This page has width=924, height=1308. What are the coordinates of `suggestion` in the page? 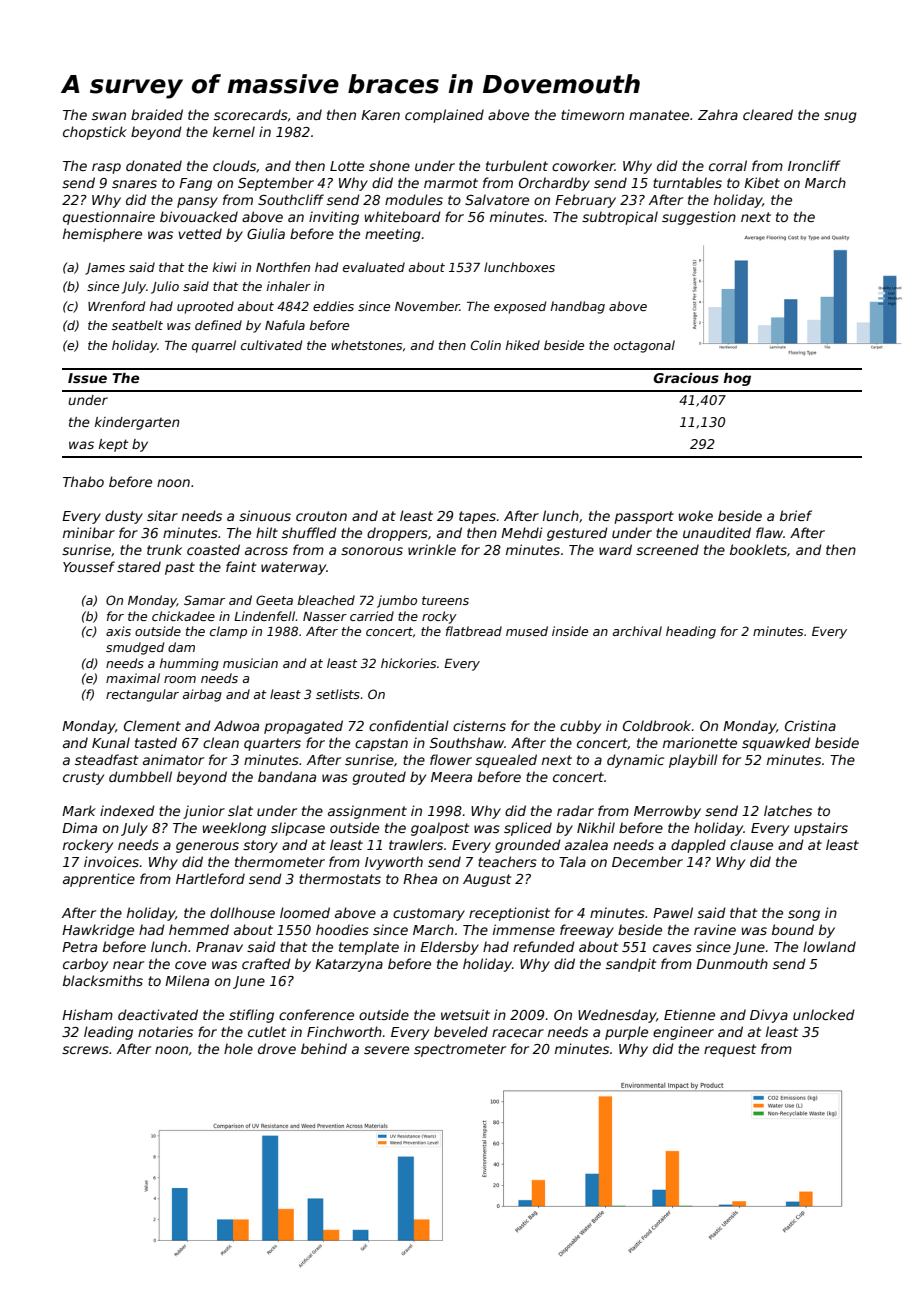 It's located at (699, 218).
